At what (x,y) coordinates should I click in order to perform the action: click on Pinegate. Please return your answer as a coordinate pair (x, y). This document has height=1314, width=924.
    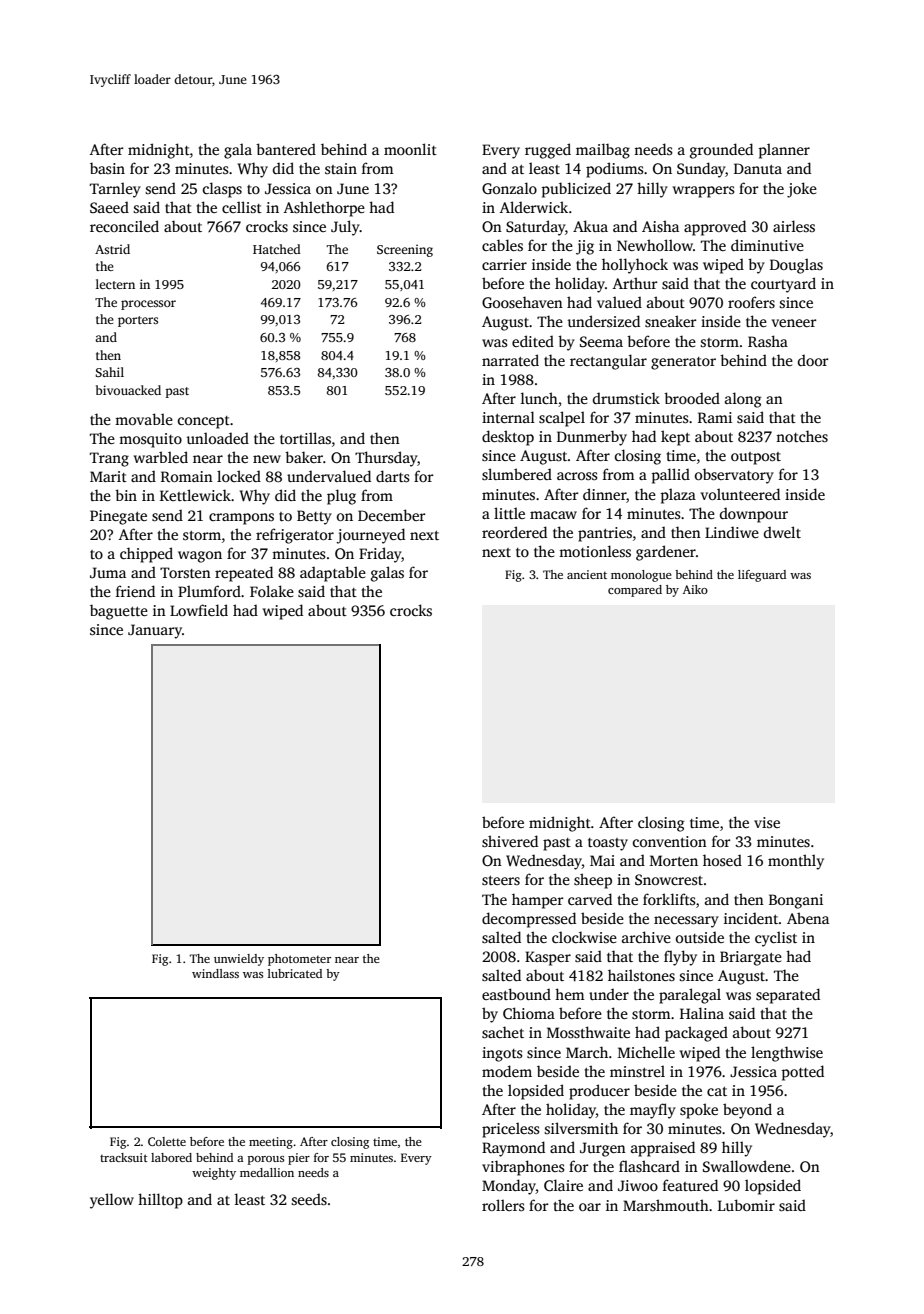
    Looking at the image, I should click on (118, 517).
